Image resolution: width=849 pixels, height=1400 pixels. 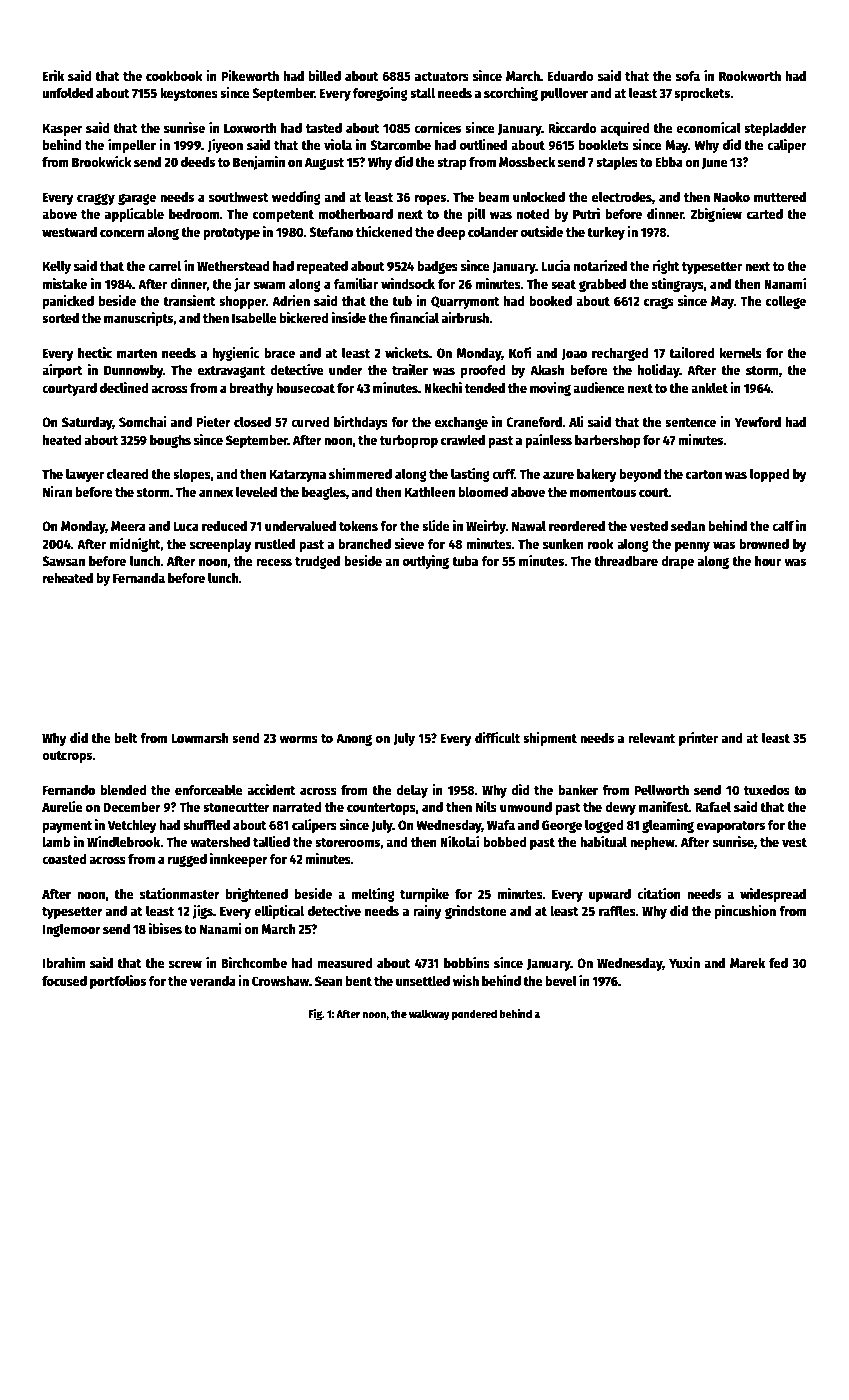 I want to click on sedan, so click(x=688, y=526).
